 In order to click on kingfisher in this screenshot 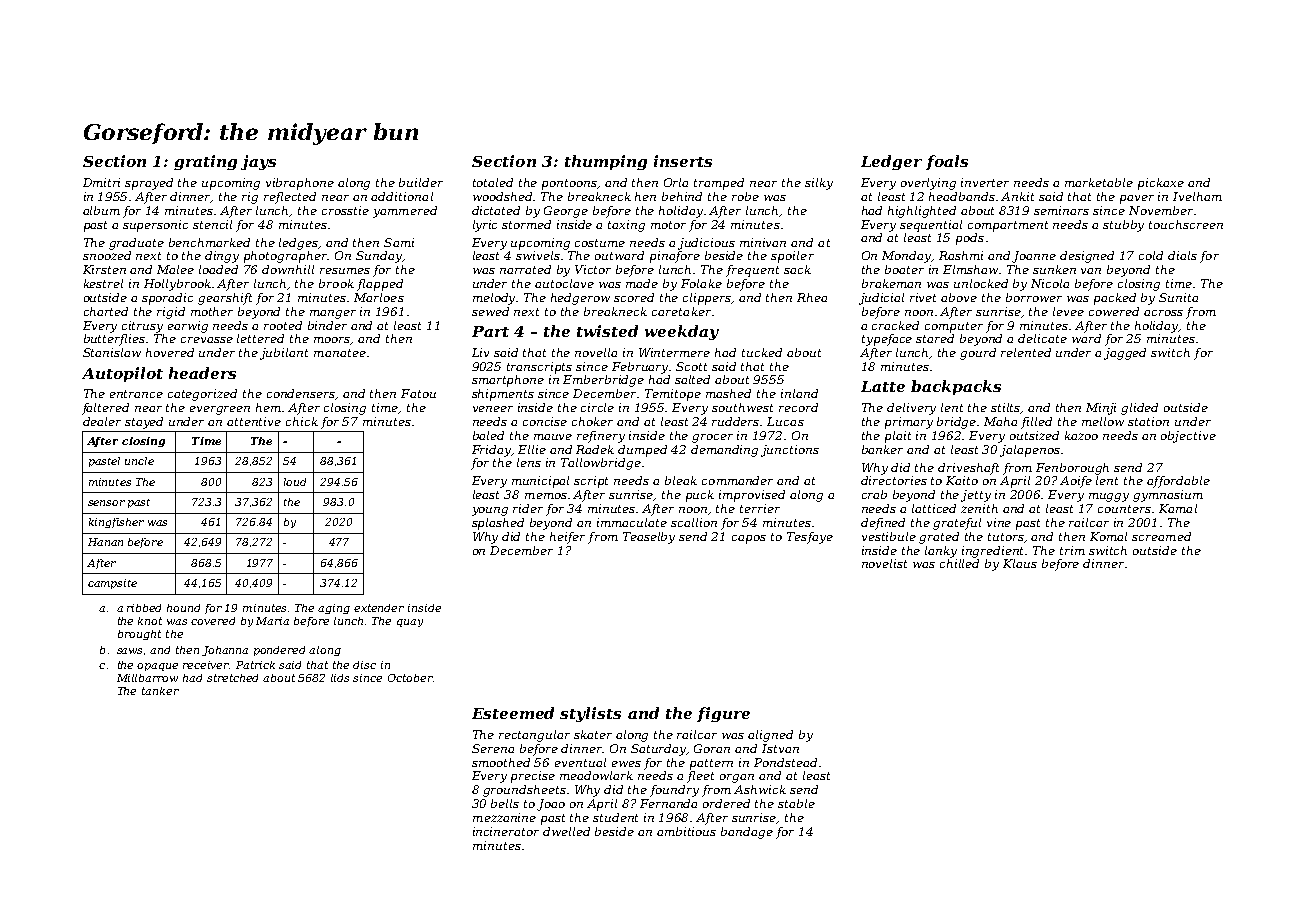, I will do `click(116, 523)`.
